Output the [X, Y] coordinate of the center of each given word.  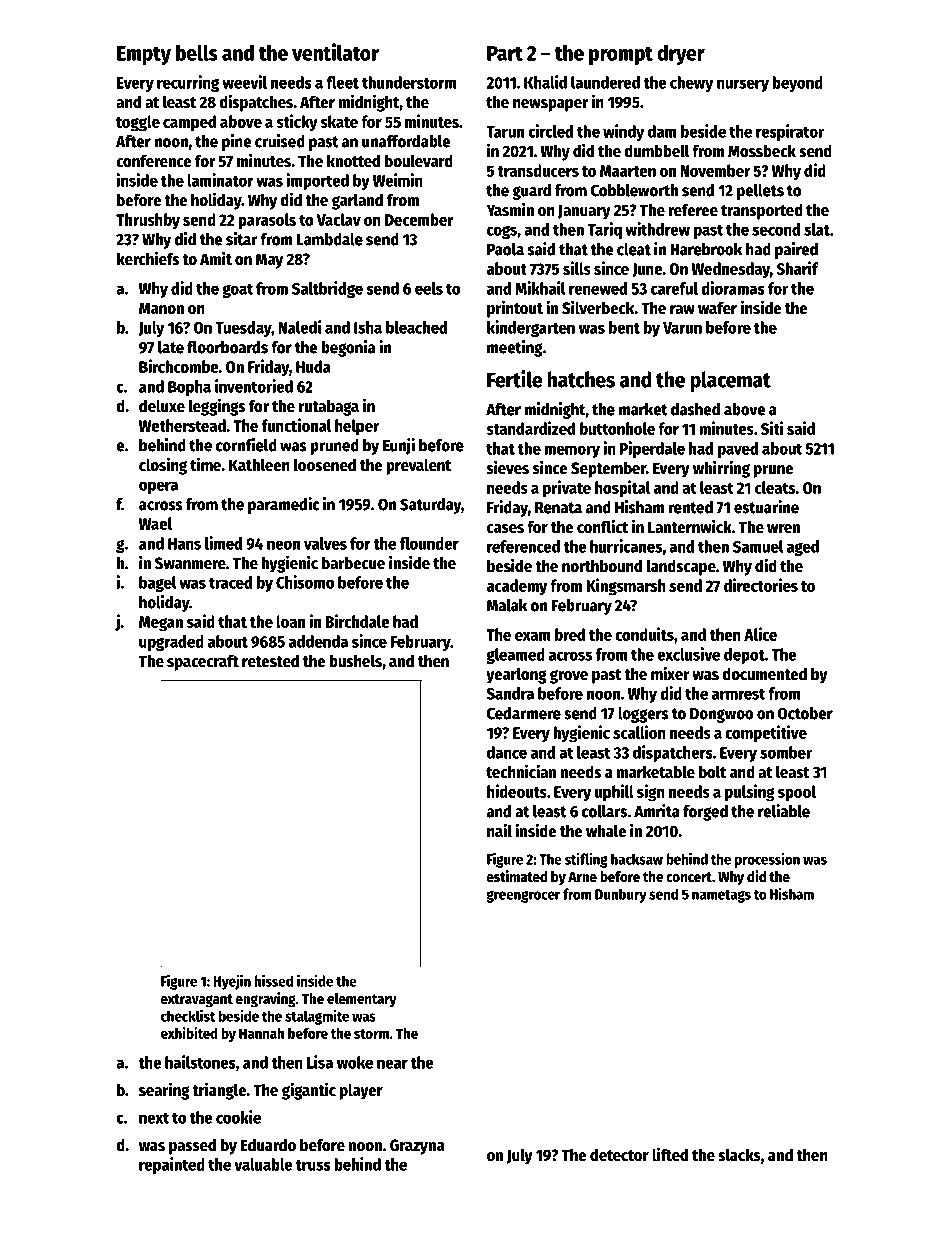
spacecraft [203, 662]
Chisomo [305, 582]
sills [577, 268]
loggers [643, 715]
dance [507, 752]
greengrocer [523, 897]
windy [623, 132]
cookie [238, 1117]
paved [738, 450]
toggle [138, 123]
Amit [216, 258]
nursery [743, 85]
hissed [273, 980]
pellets [760, 192]
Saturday [430, 506]
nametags [721, 896]
